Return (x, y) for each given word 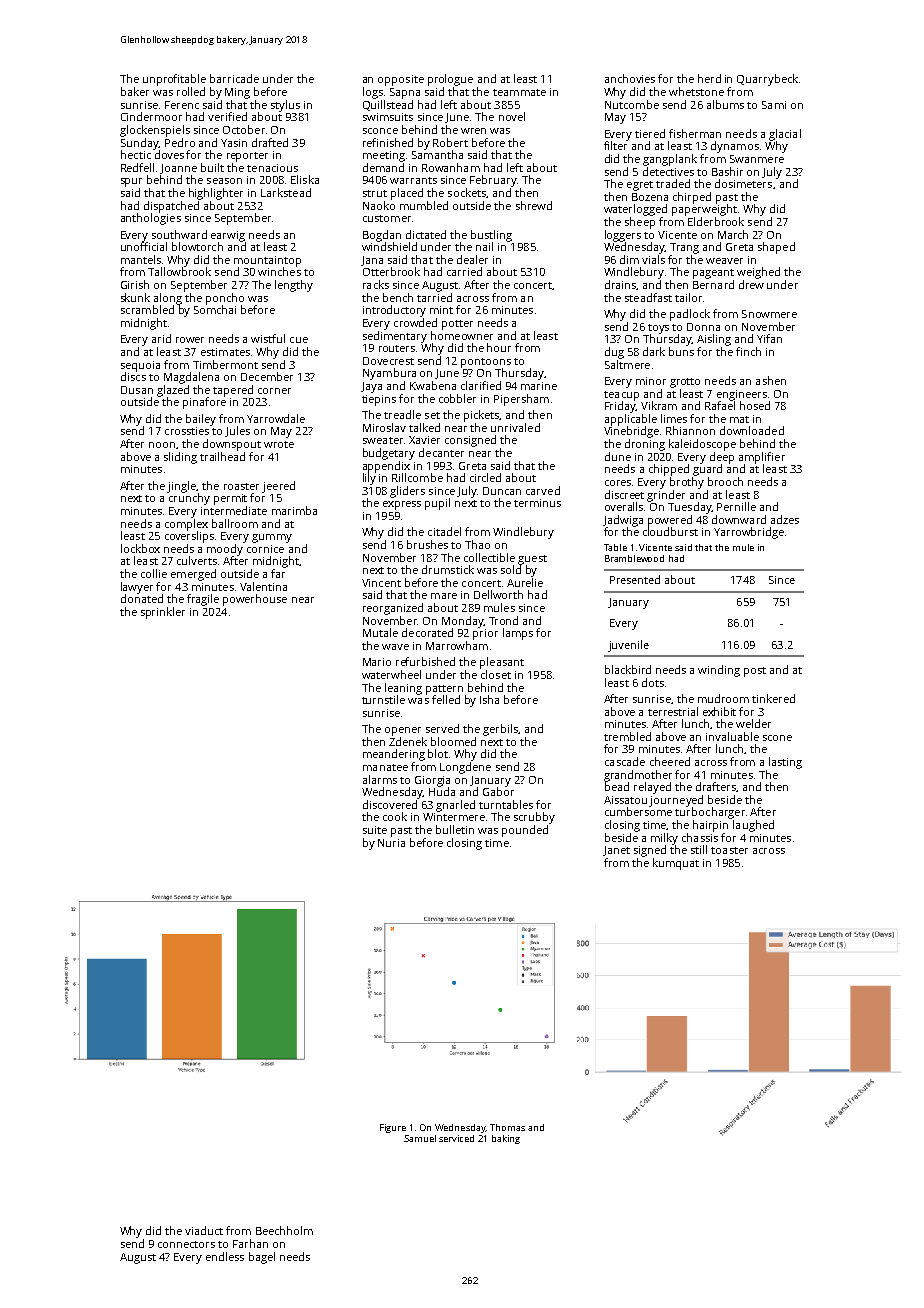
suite (375, 830)
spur (131, 182)
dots (653, 682)
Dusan (137, 390)
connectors (186, 1244)
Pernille (736, 506)
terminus (537, 503)
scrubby (534, 818)
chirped (692, 198)
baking (506, 1139)
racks (376, 284)
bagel (262, 1258)
